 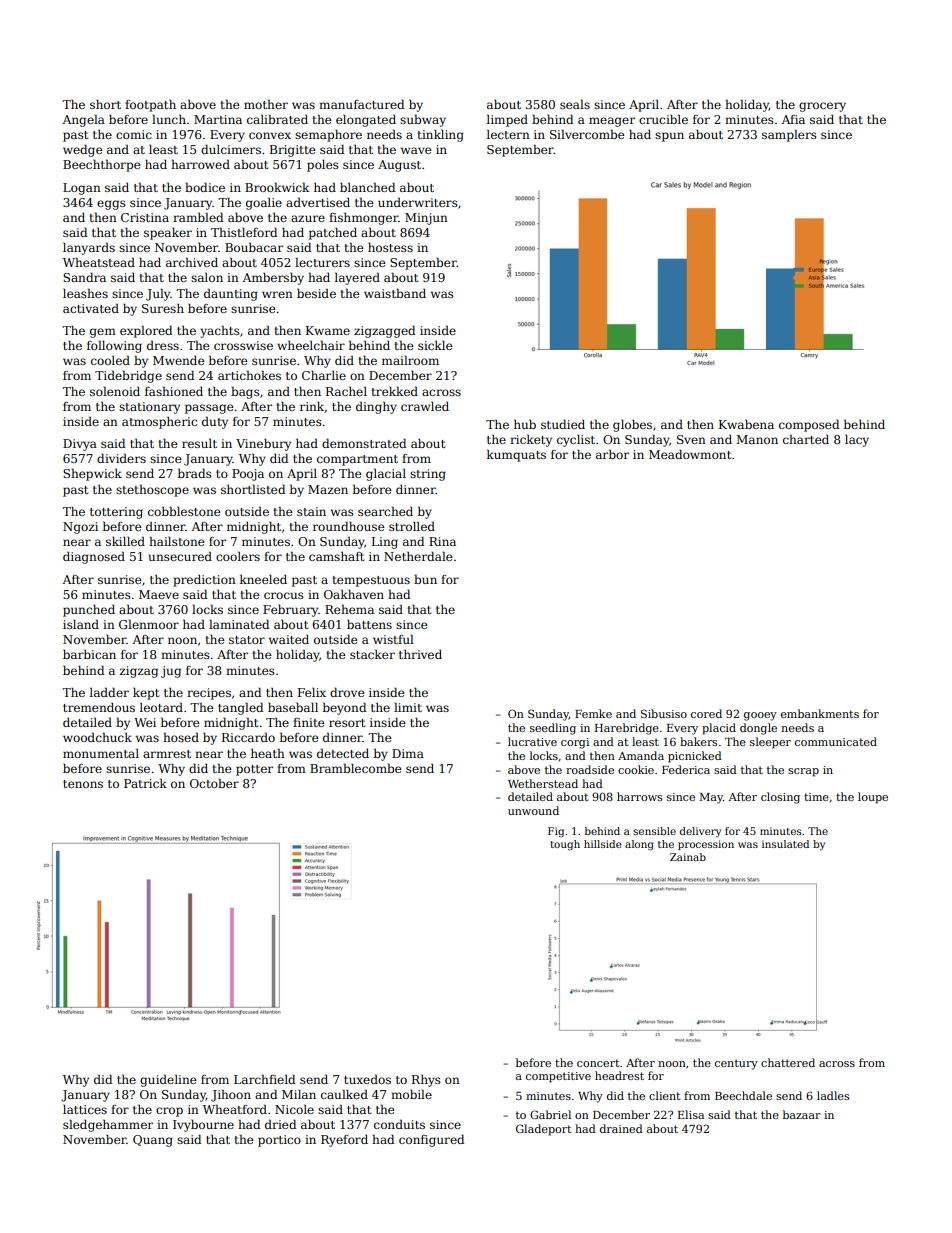 What do you see at coordinates (543, 1130) in the screenshot?
I see `Gladeport` at bounding box center [543, 1130].
